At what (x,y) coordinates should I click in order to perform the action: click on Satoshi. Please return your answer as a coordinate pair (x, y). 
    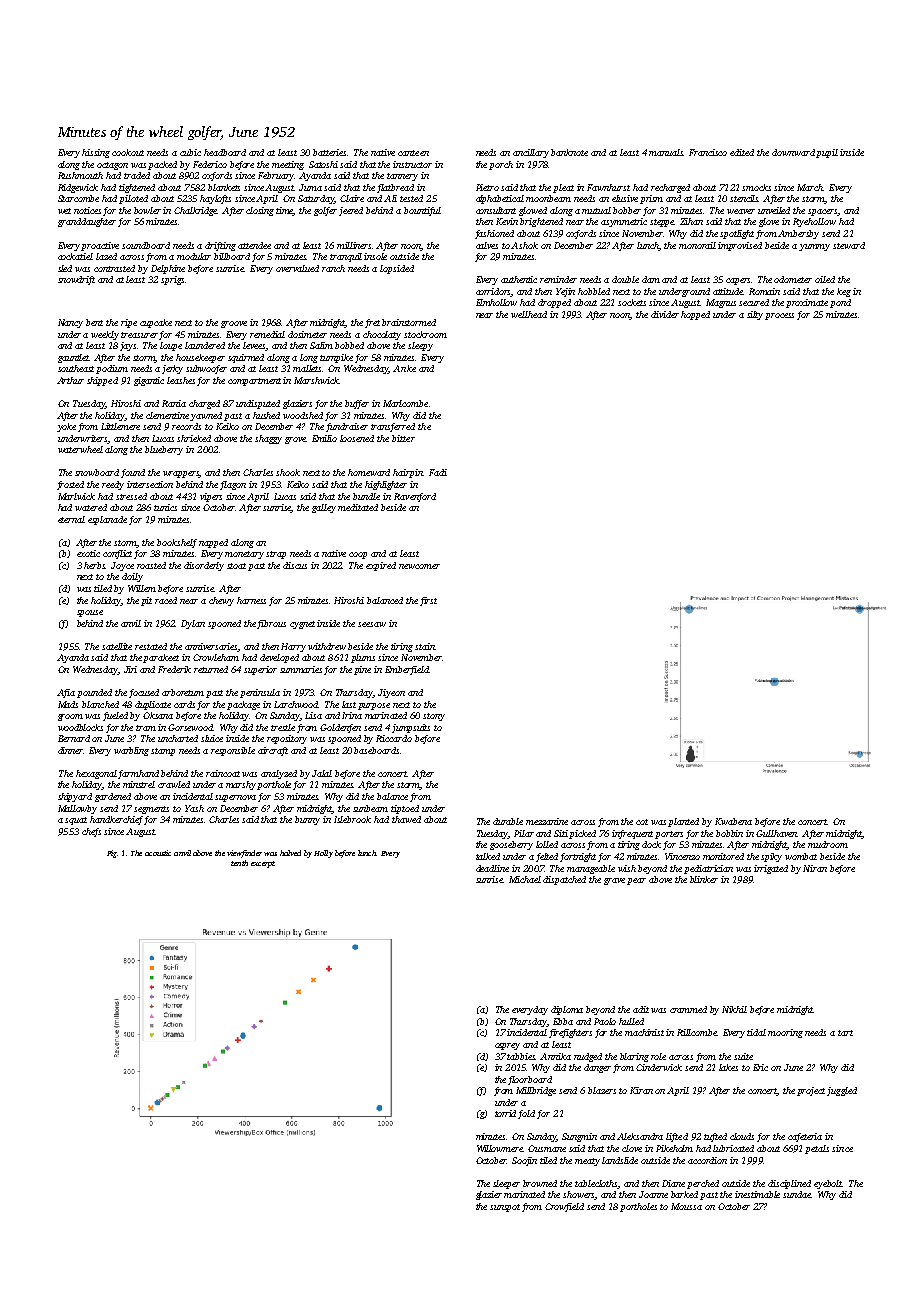
    Looking at the image, I should click on (323, 164).
